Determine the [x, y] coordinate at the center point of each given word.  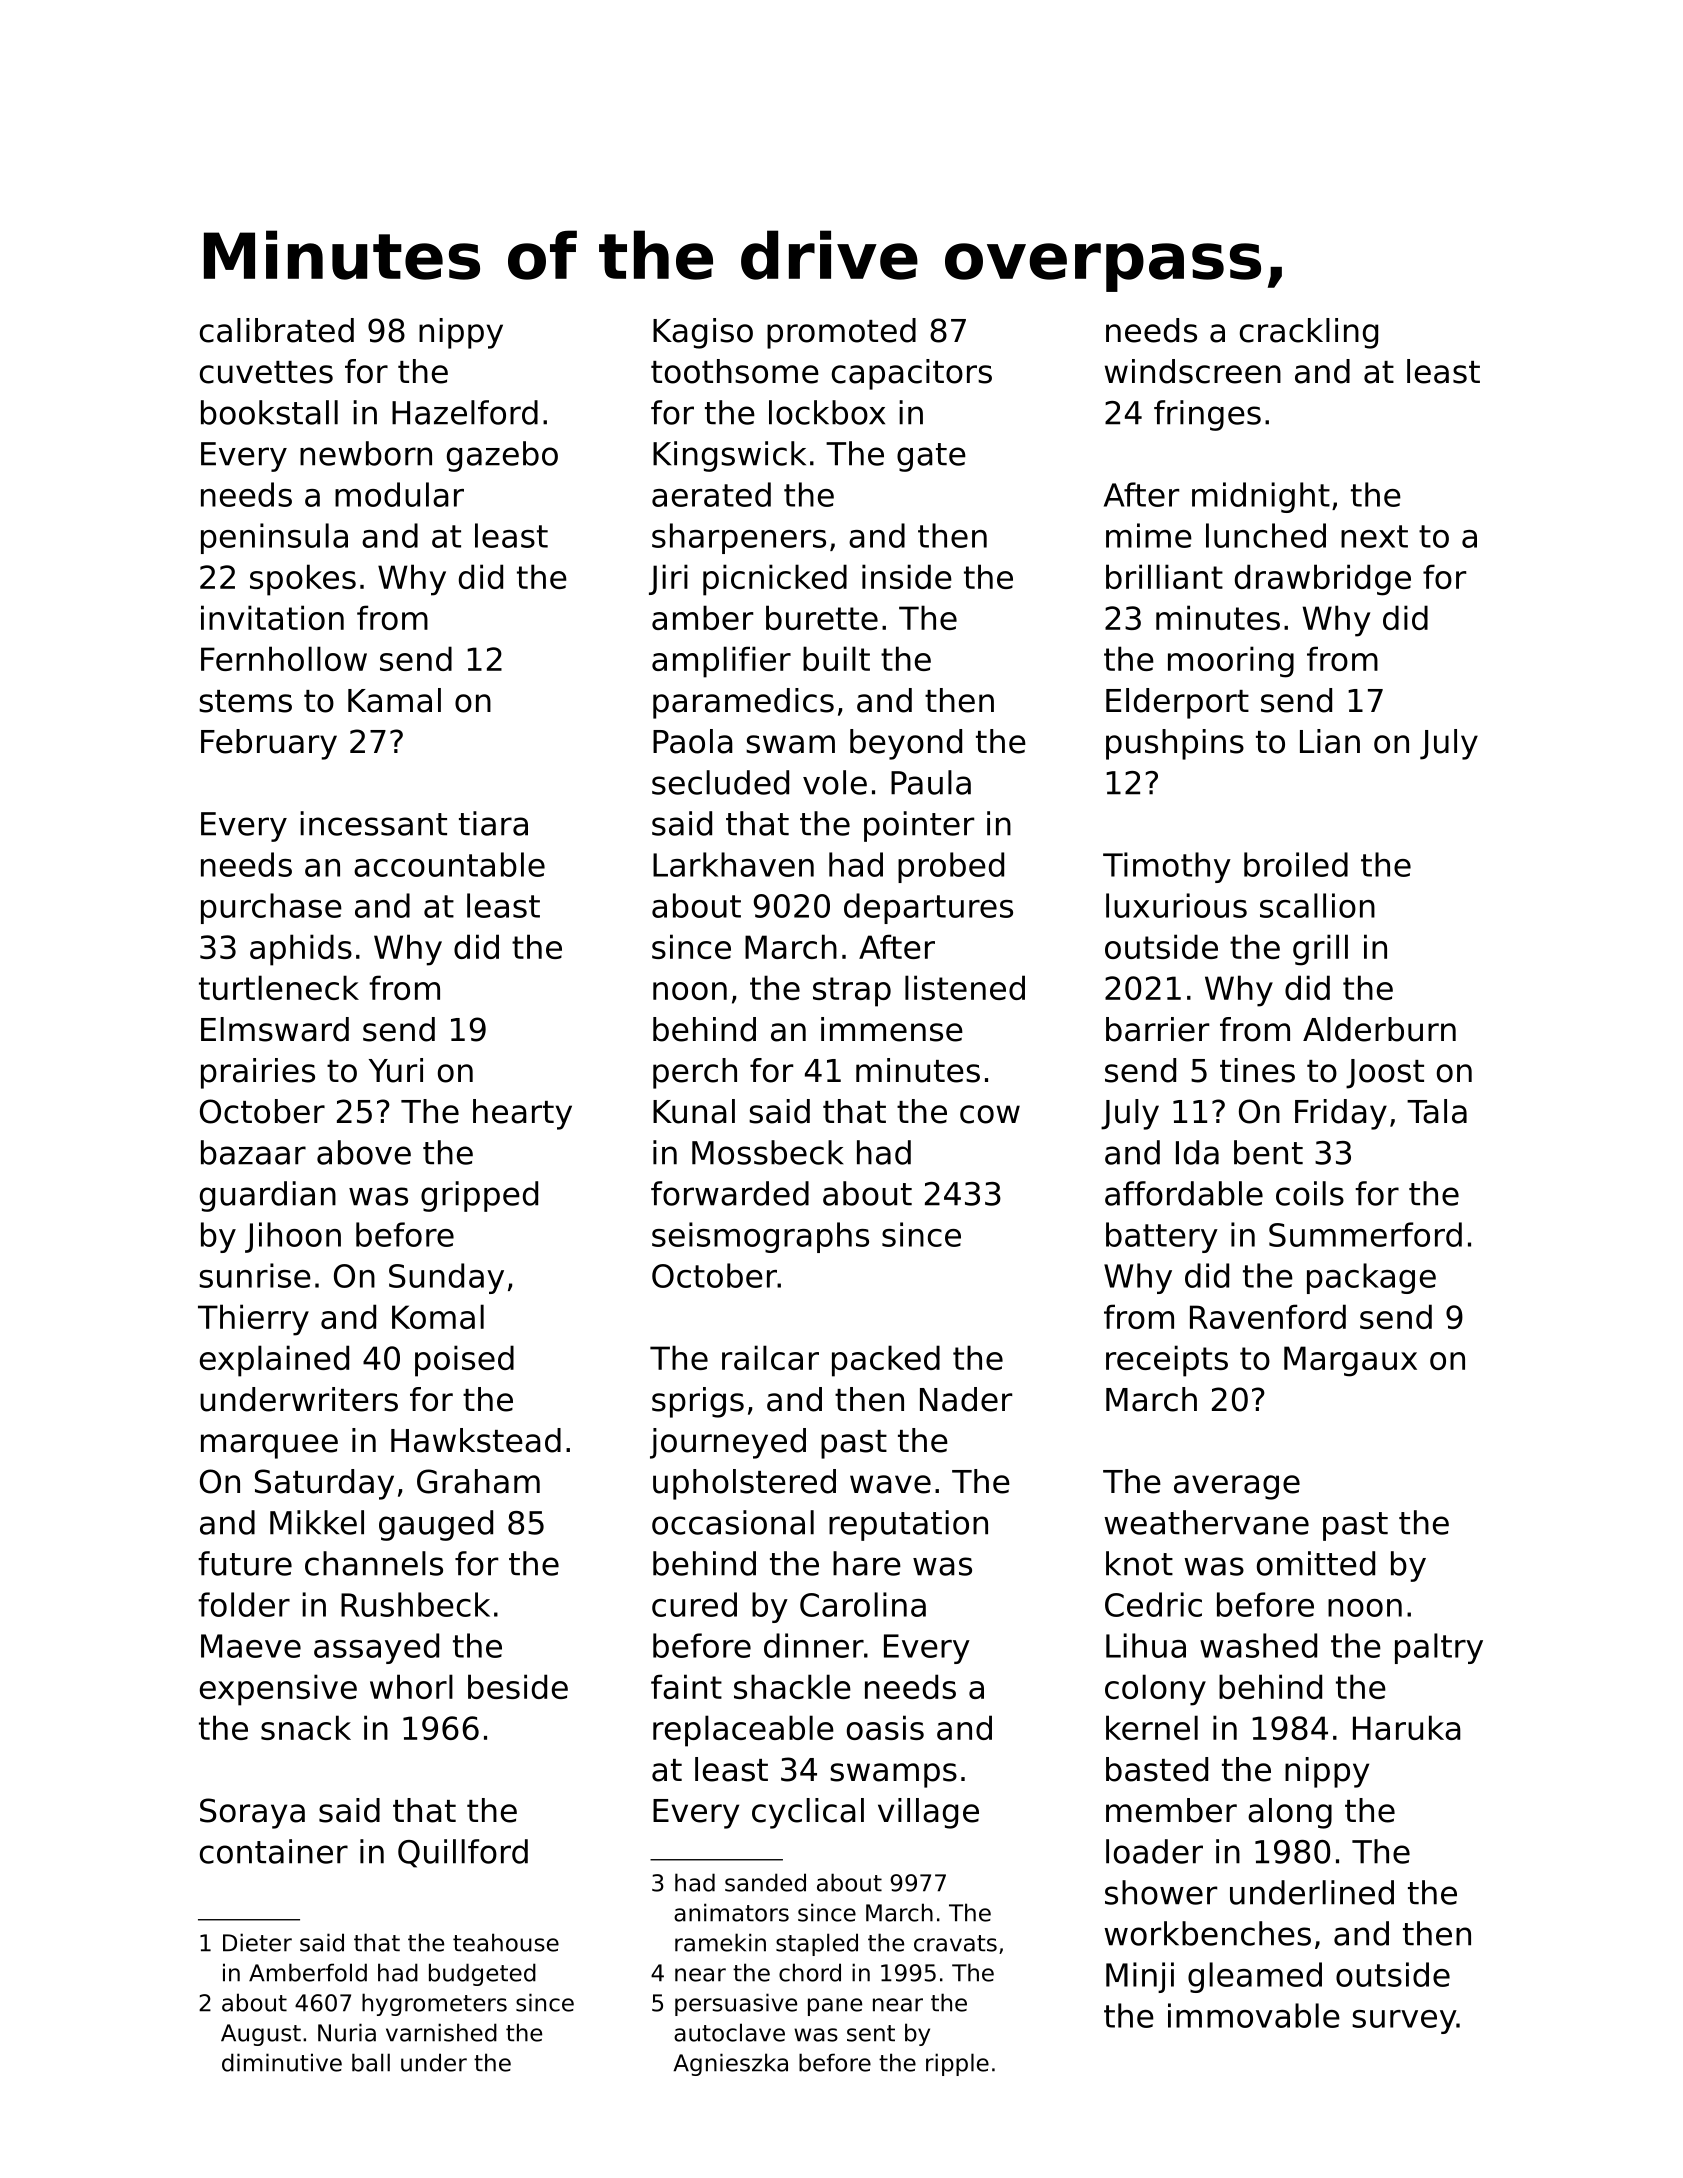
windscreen [1193, 371]
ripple [957, 2064]
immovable [1254, 2015]
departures [928, 908]
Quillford [463, 1853]
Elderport [1177, 703]
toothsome [735, 371]
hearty [522, 1114]
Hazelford [465, 412]
